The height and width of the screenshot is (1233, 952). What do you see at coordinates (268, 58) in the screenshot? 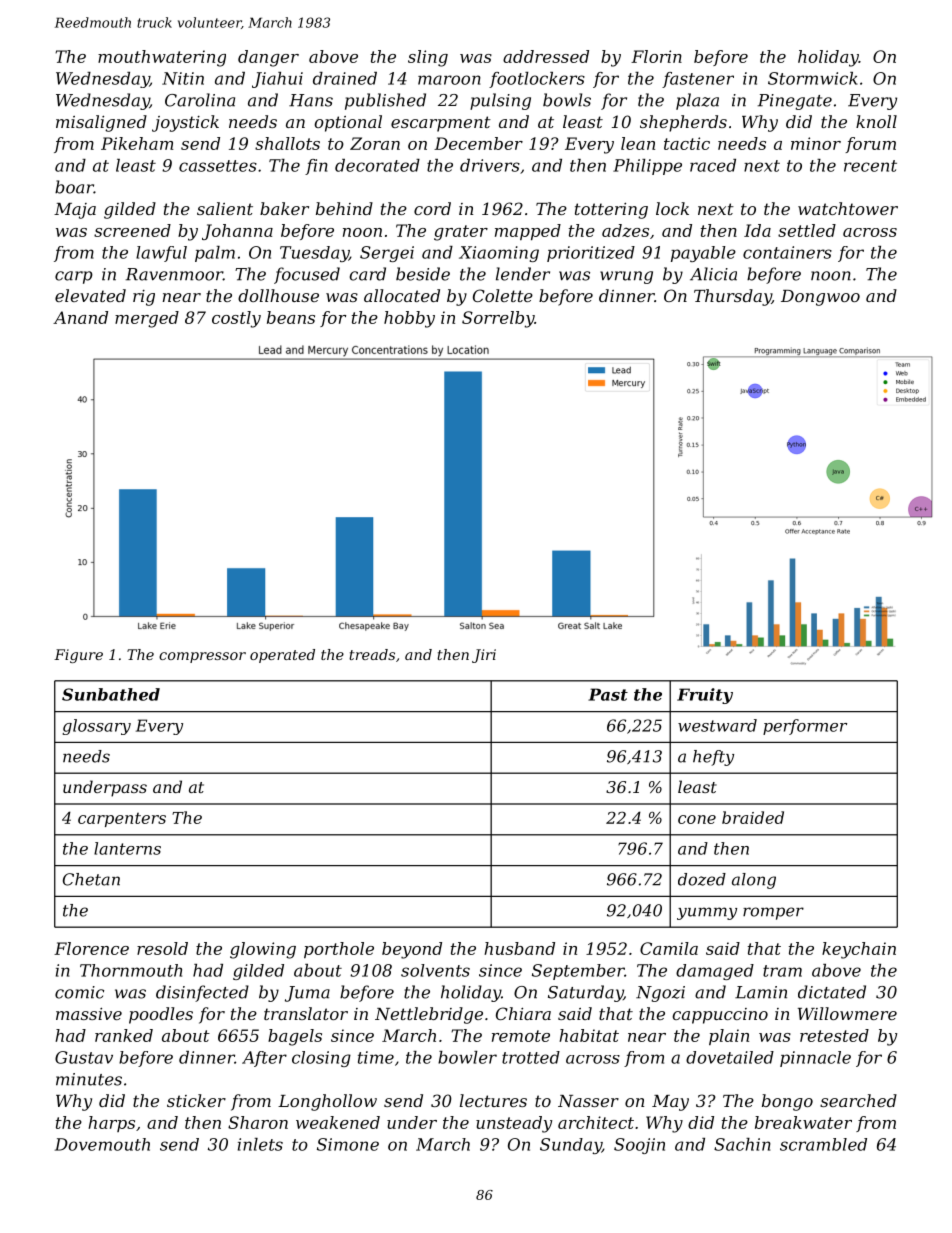
I see `danger` at bounding box center [268, 58].
